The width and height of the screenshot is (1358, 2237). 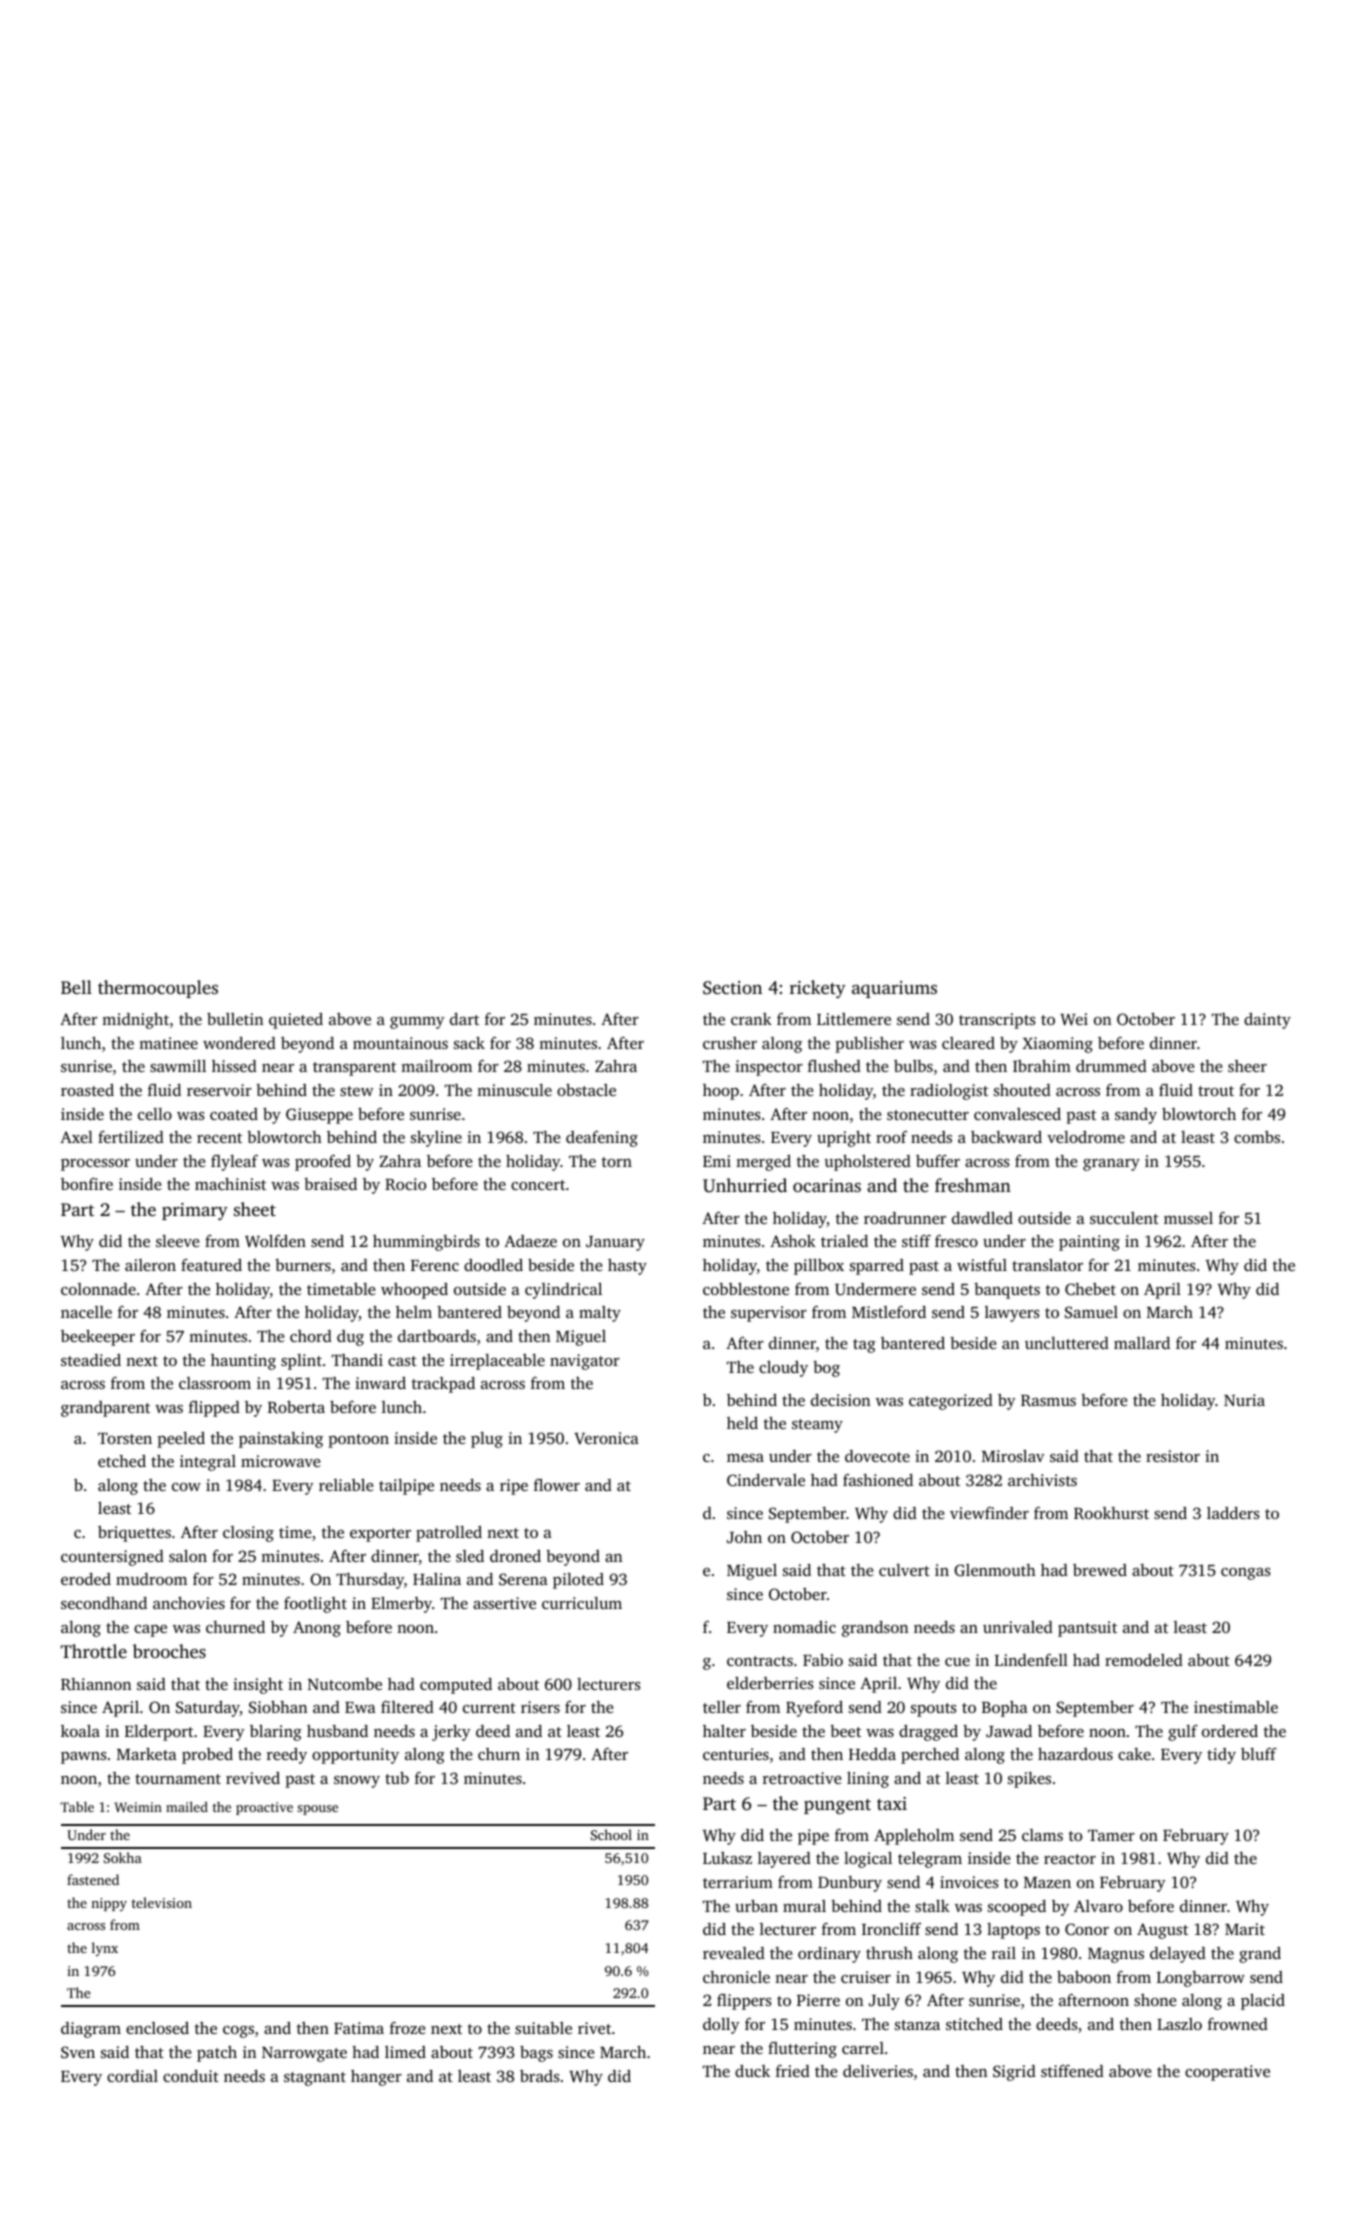 What do you see at coordinates (122, 1461) in the screenshot?
I see `etched` at bounding box center [122, 1461].
